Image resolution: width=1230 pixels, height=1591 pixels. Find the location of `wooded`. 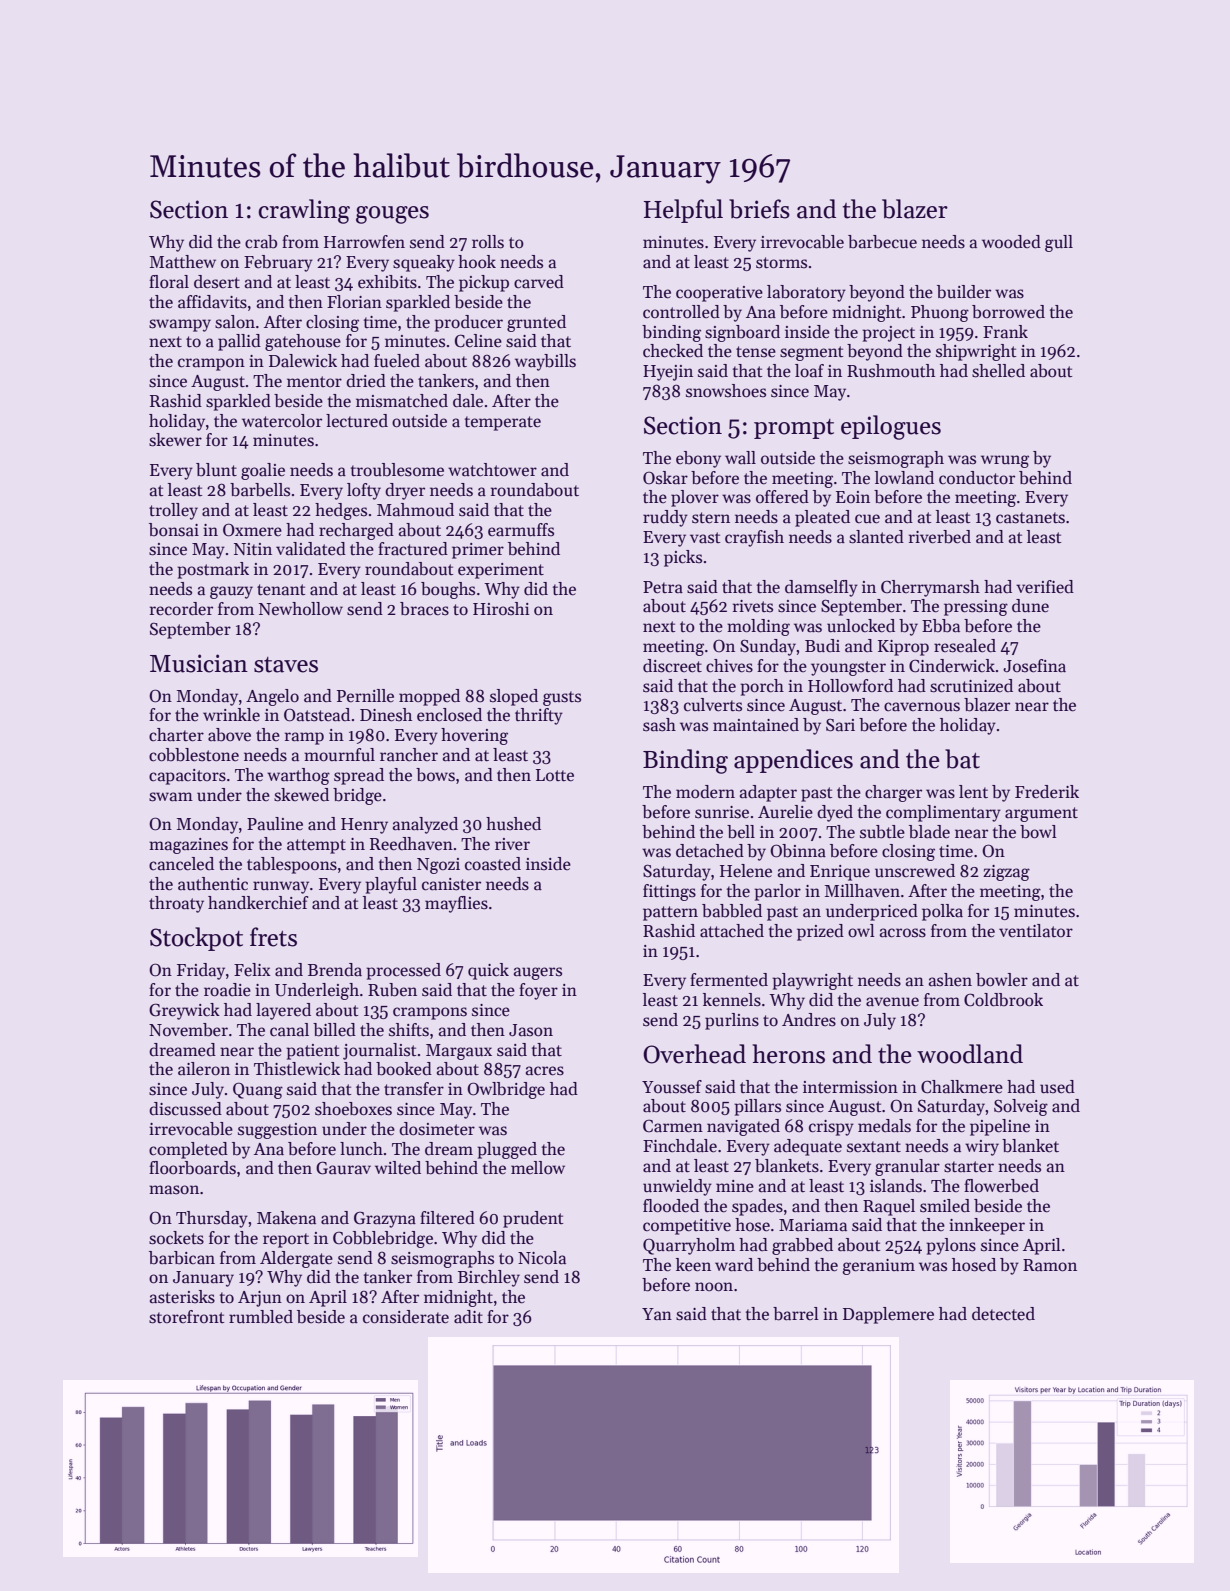

wooded is located at coordinates (1011, 242).
